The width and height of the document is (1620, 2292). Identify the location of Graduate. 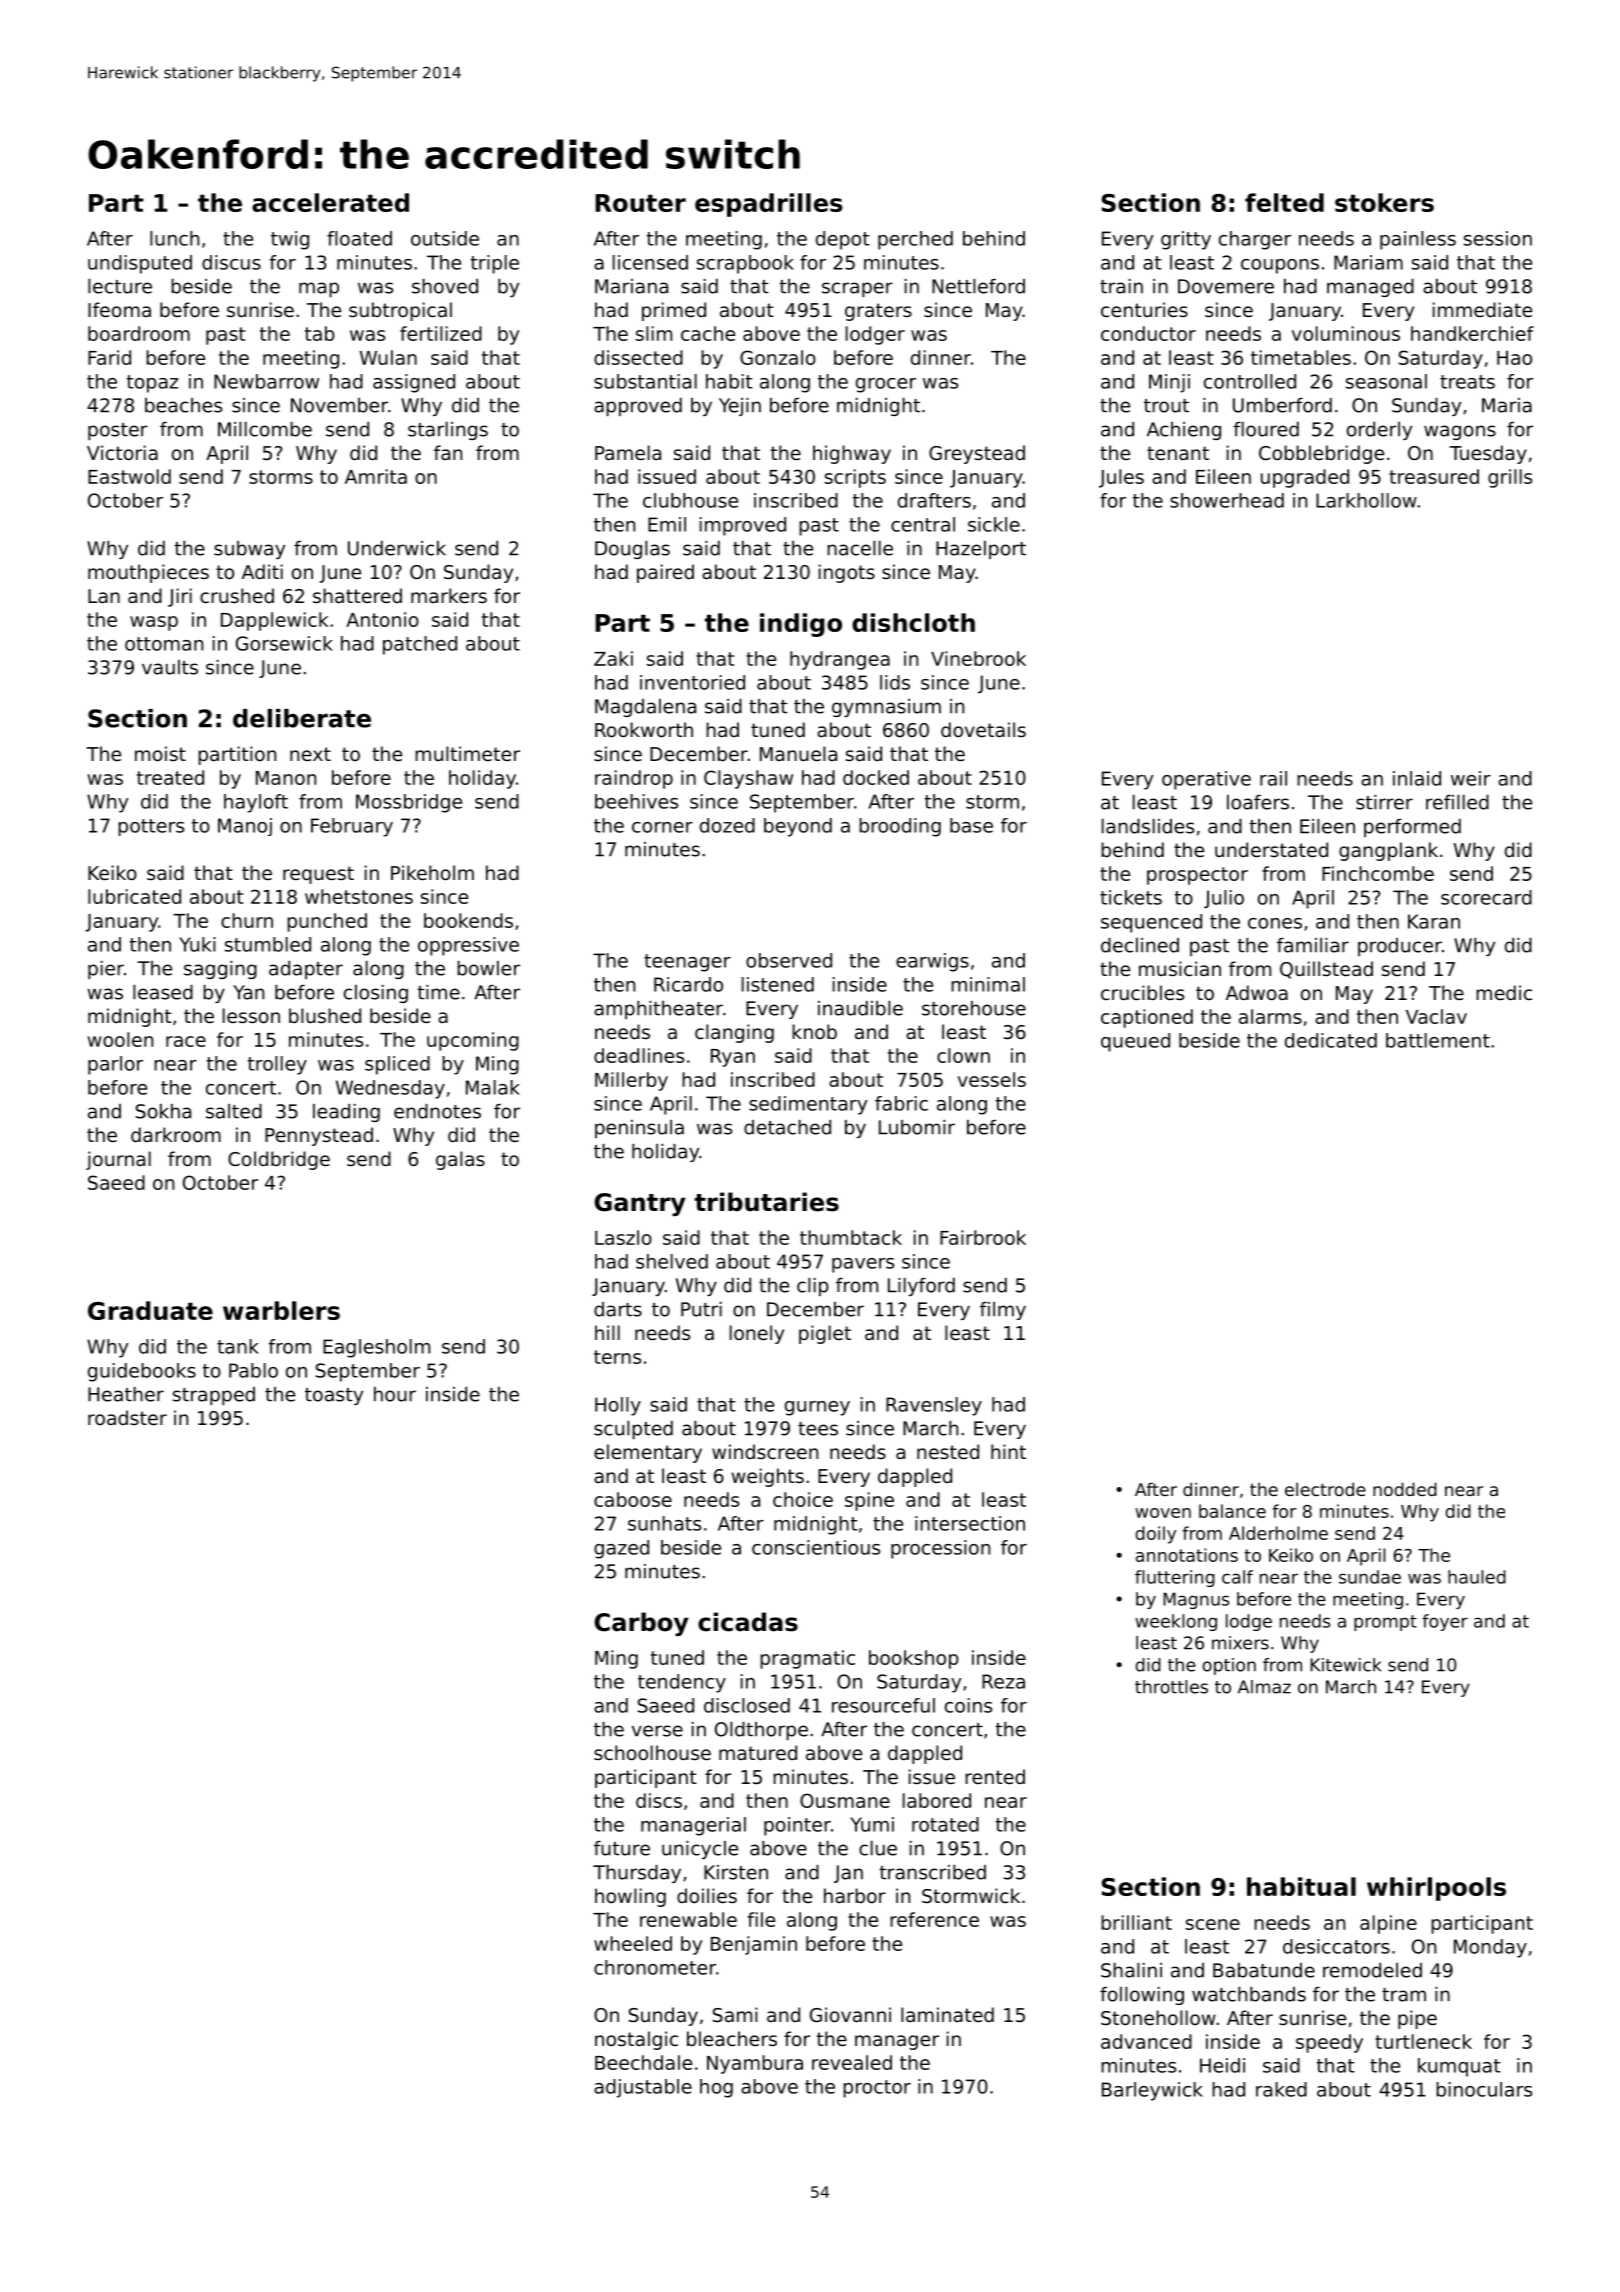
(150, 1310).
